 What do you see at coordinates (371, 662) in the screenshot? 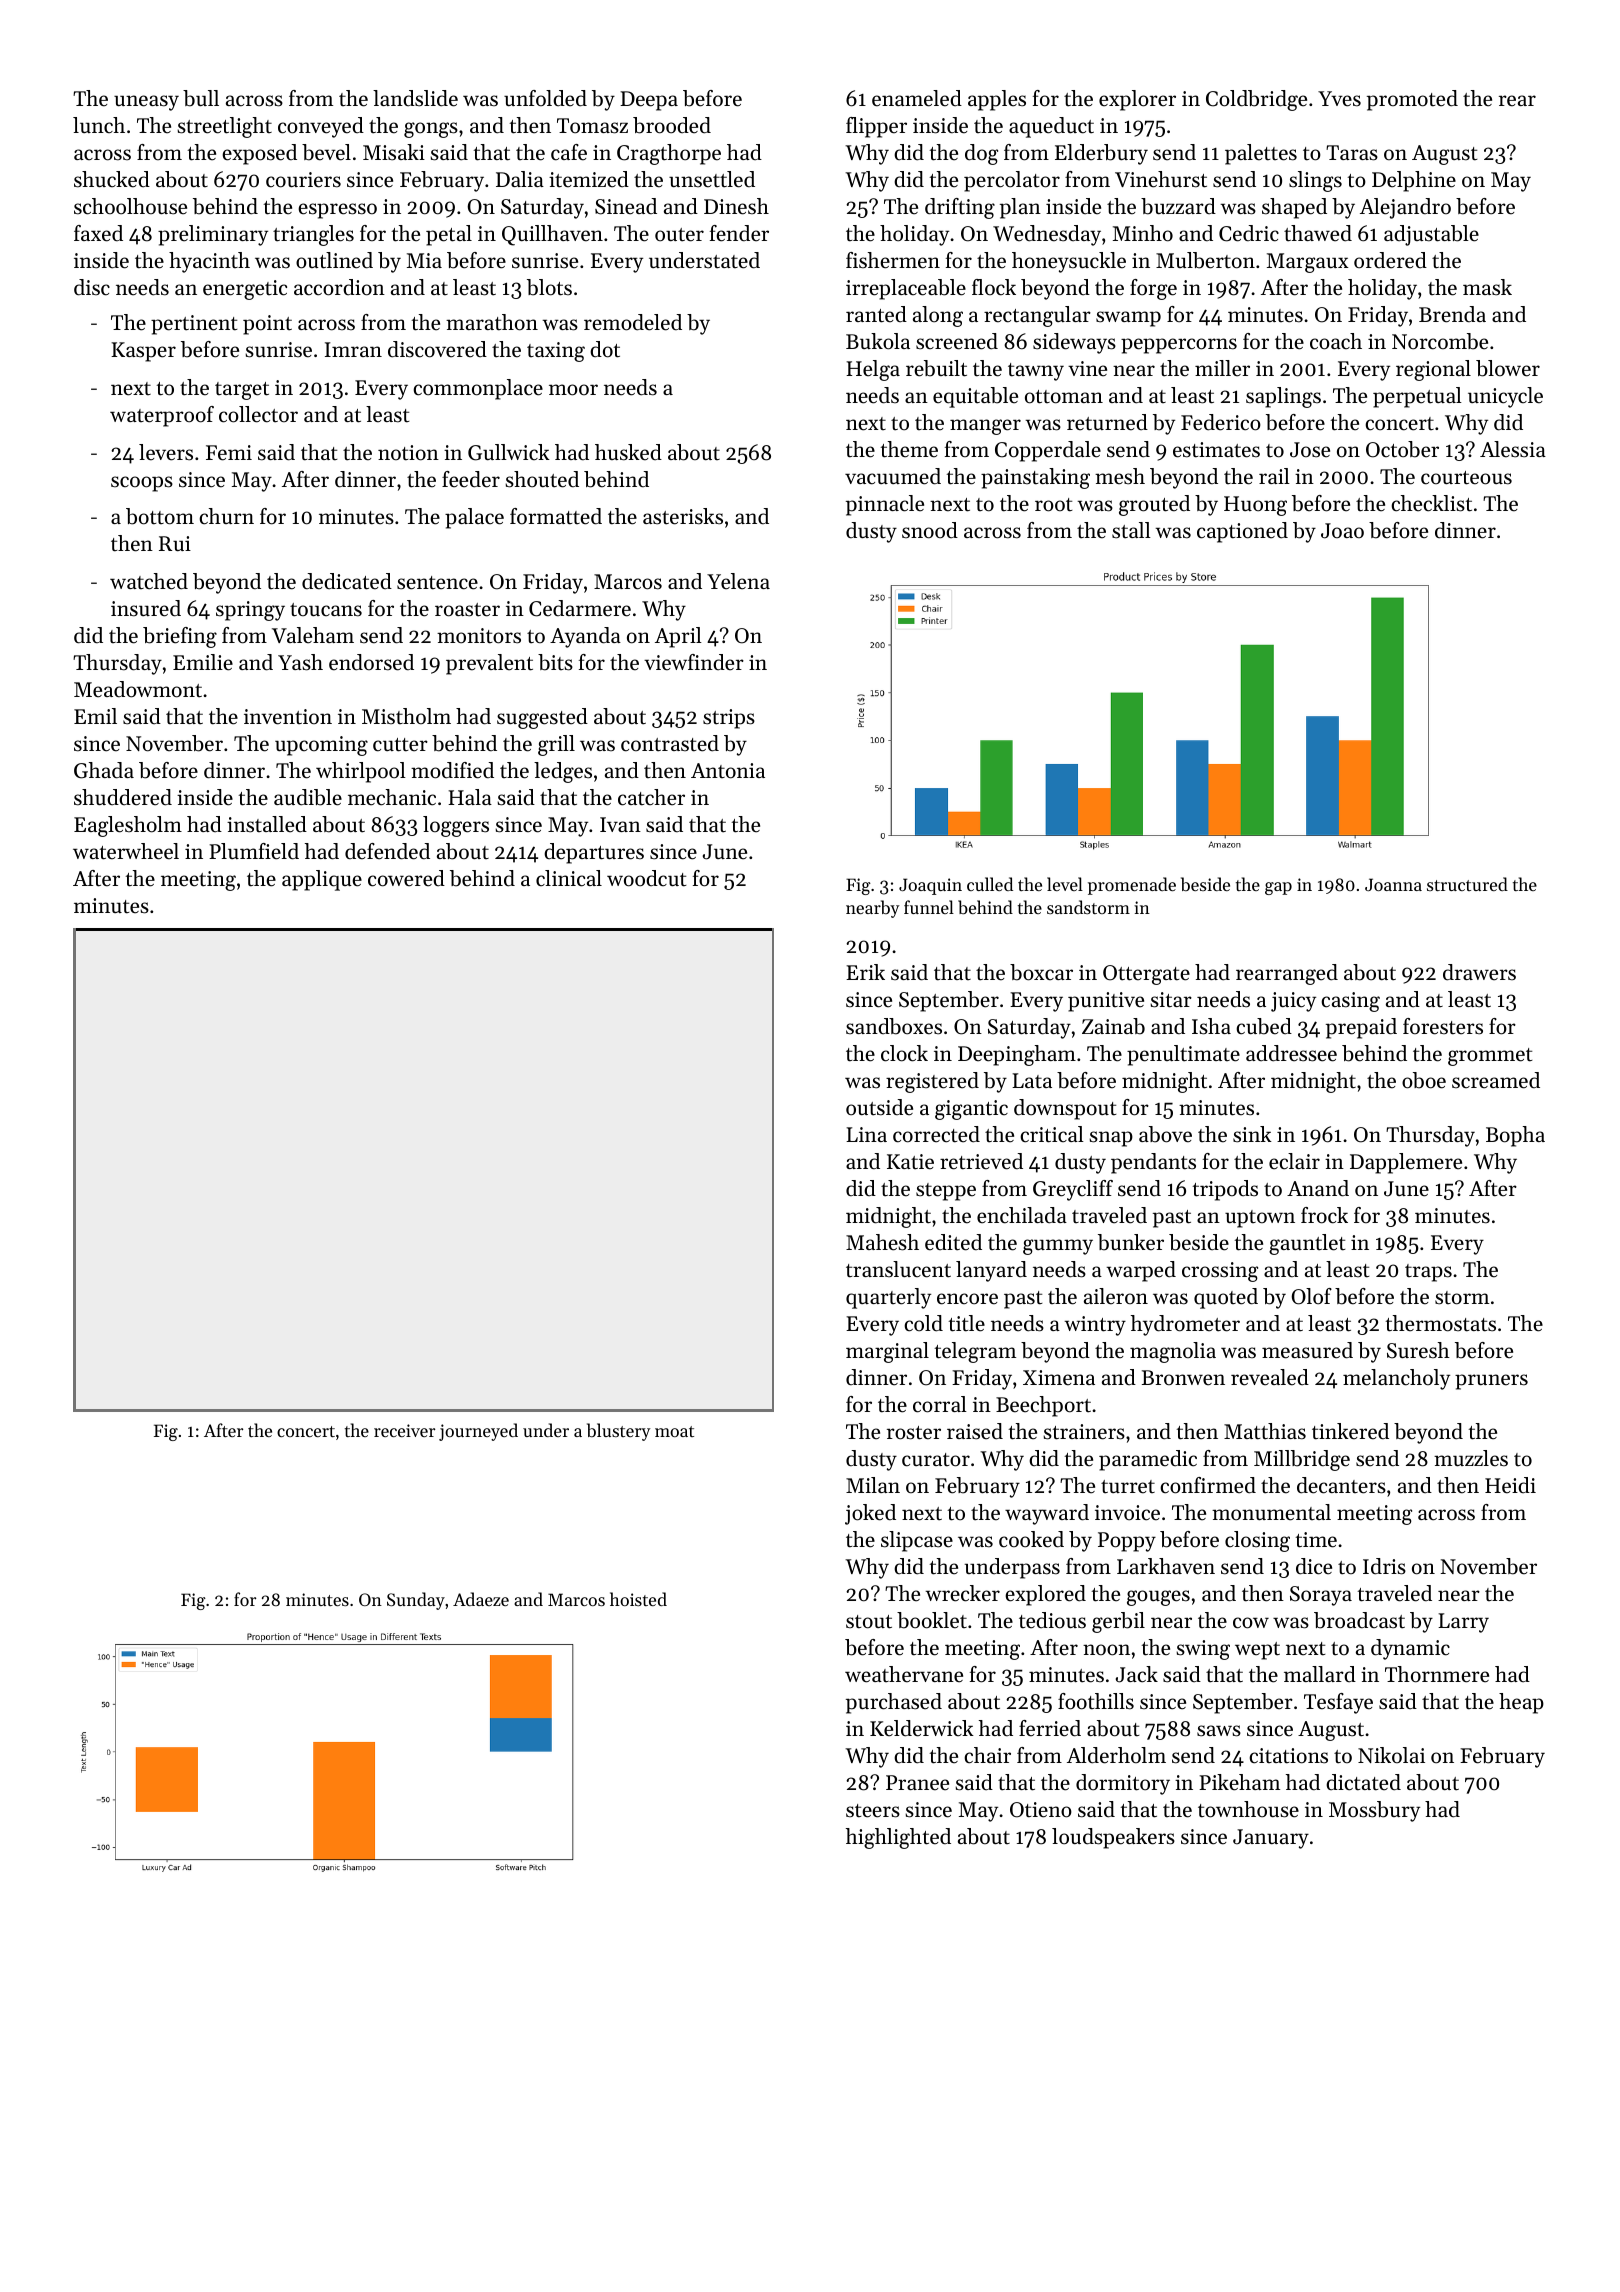
I see `endorsed` at bounding box center [371, 662].
